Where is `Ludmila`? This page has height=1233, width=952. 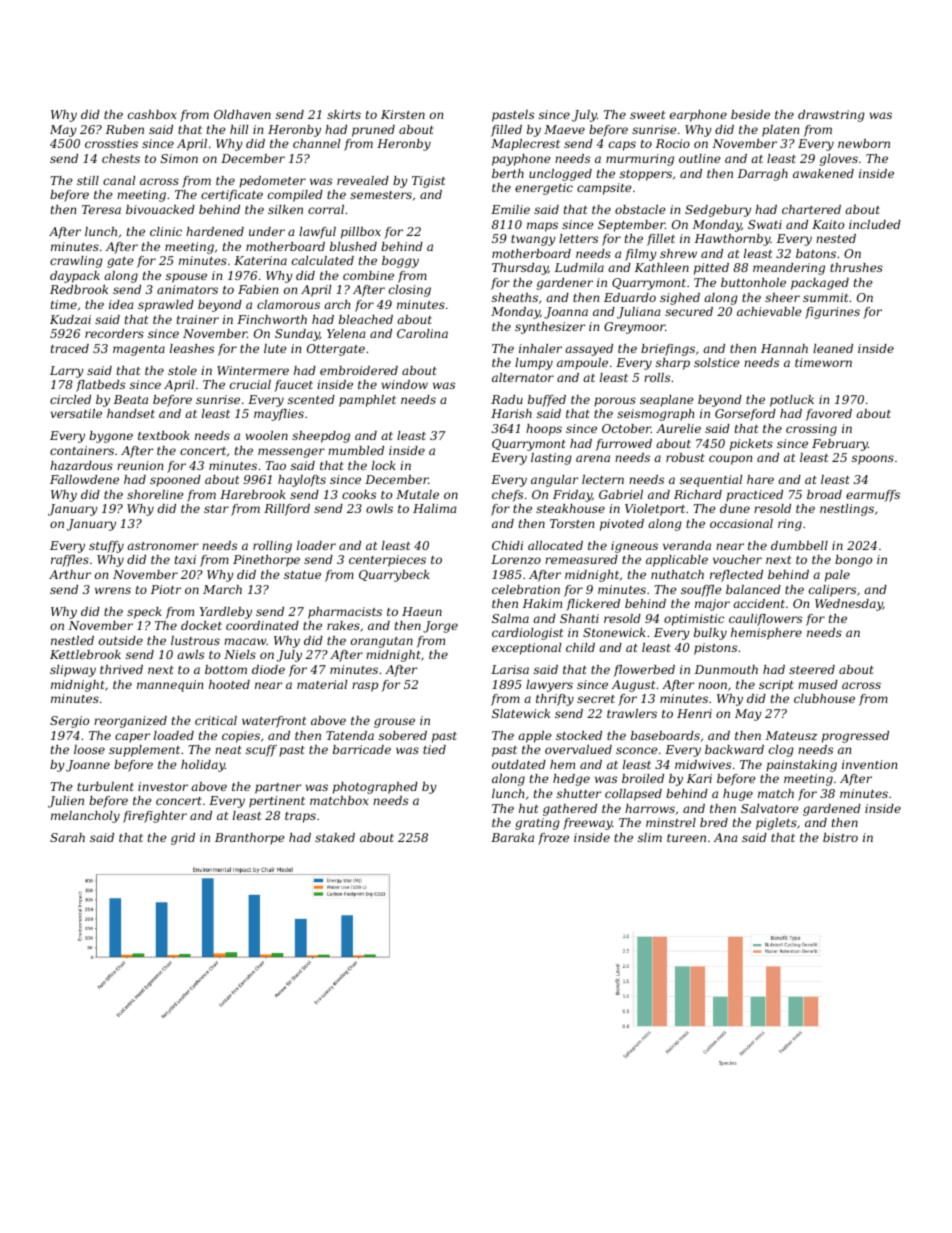 Ludmila is located at coordinates (579, 267).
